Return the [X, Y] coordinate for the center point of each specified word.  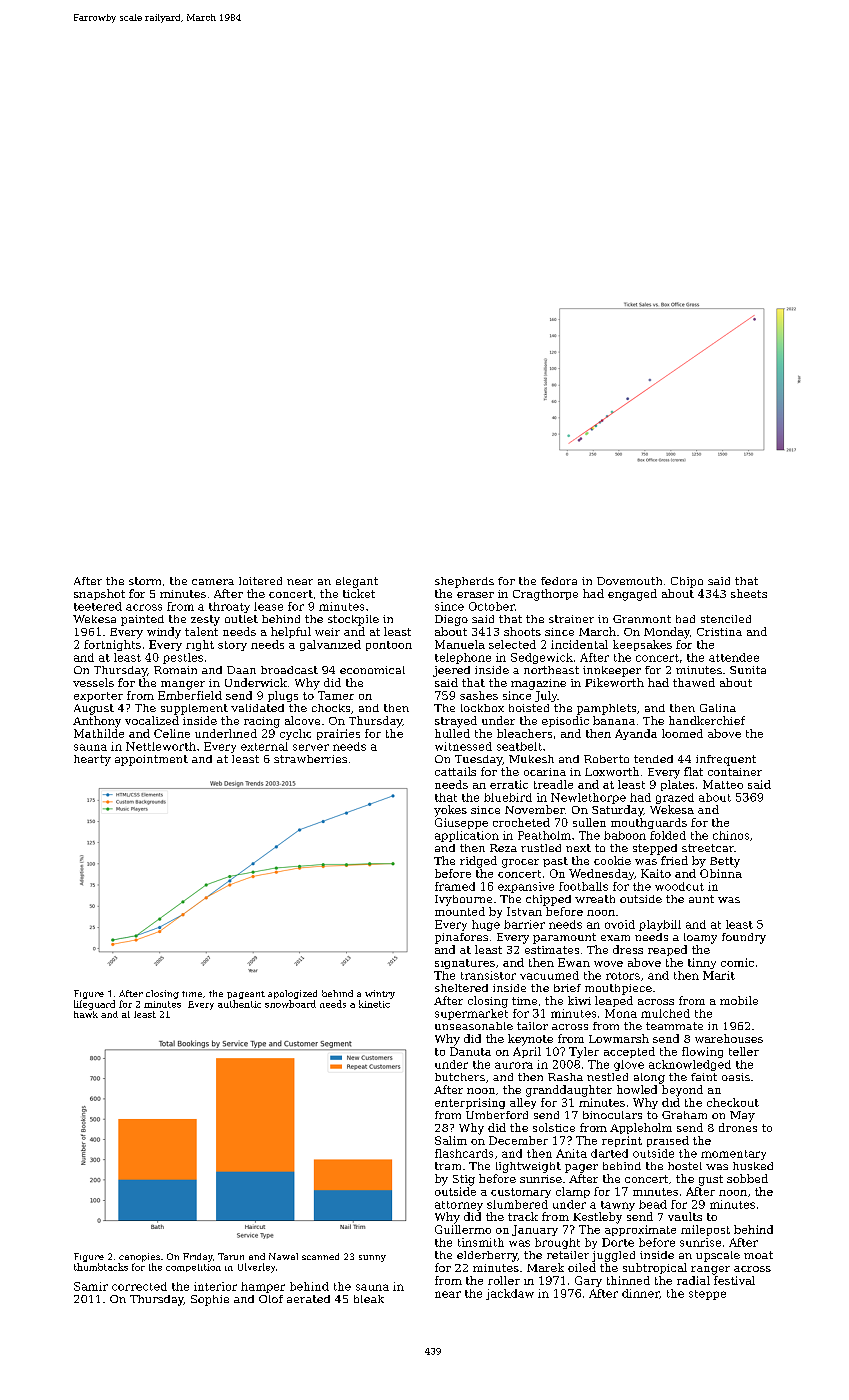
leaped [614, 1001]
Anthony [97, 722]
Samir [91, 1286]
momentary [733, 1155]
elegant [357, 582]
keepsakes [642, 645]
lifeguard [94, 1005]
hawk [86, 1014]
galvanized [330, 645]
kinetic [374, 1004]
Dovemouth [629, 581]
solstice [554, 1127]
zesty [205, 620]
